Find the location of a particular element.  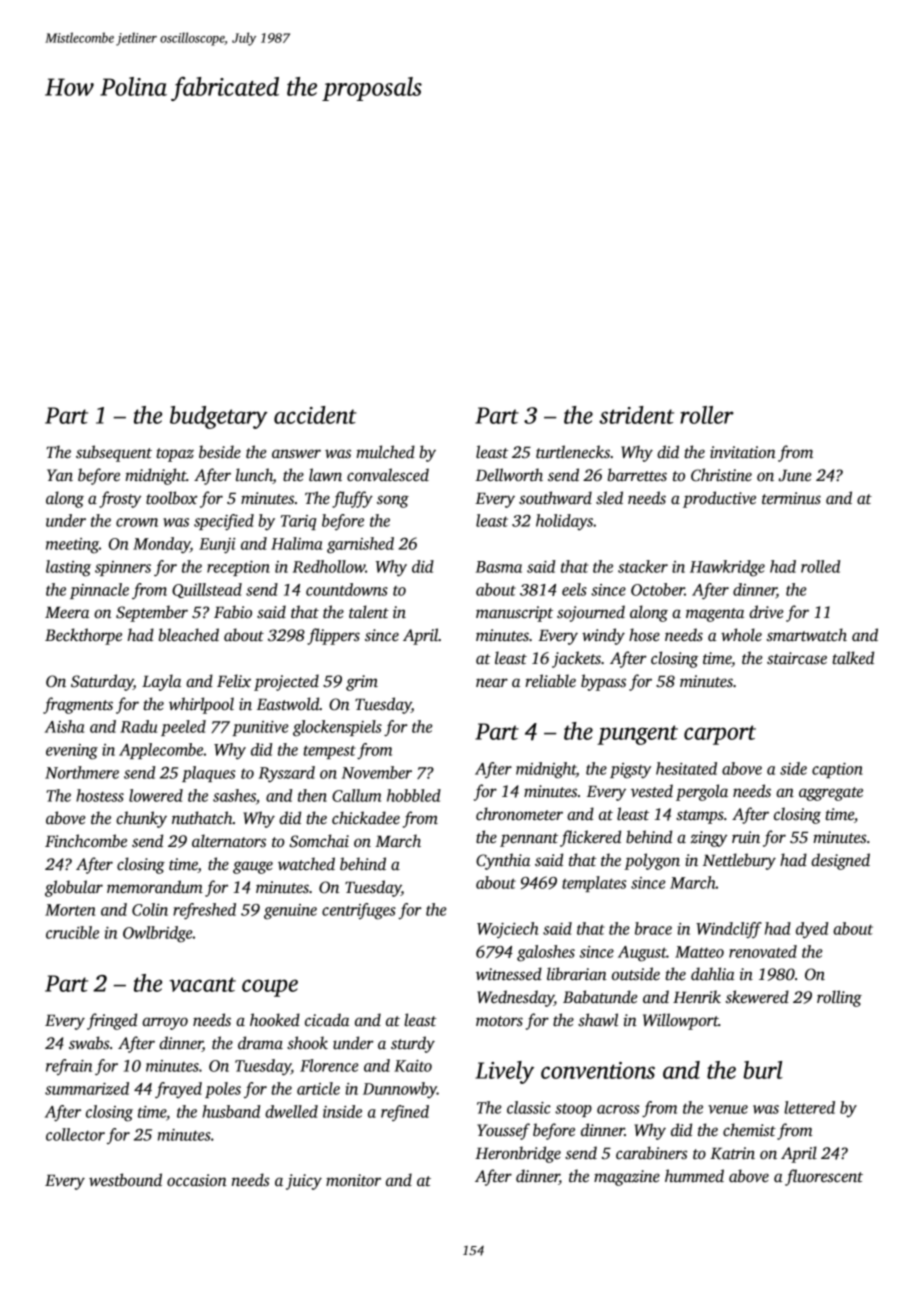

holidays is located at coordinates (564, 522).
